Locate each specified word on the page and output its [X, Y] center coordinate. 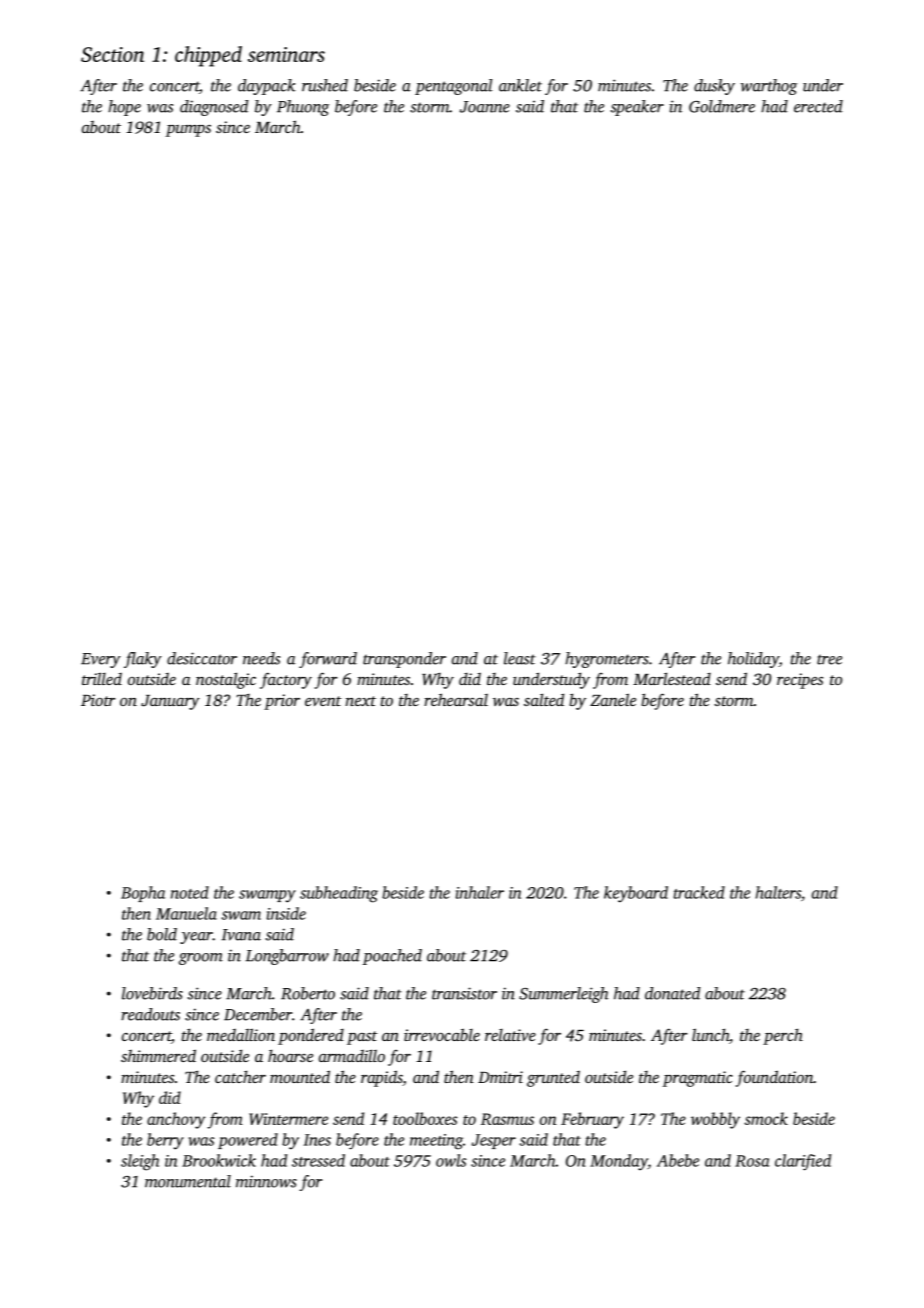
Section [112, 54]
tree [829, 660]
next [360, 701]
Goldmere [722, 106]
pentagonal [454, 87]
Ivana [241, 935]
